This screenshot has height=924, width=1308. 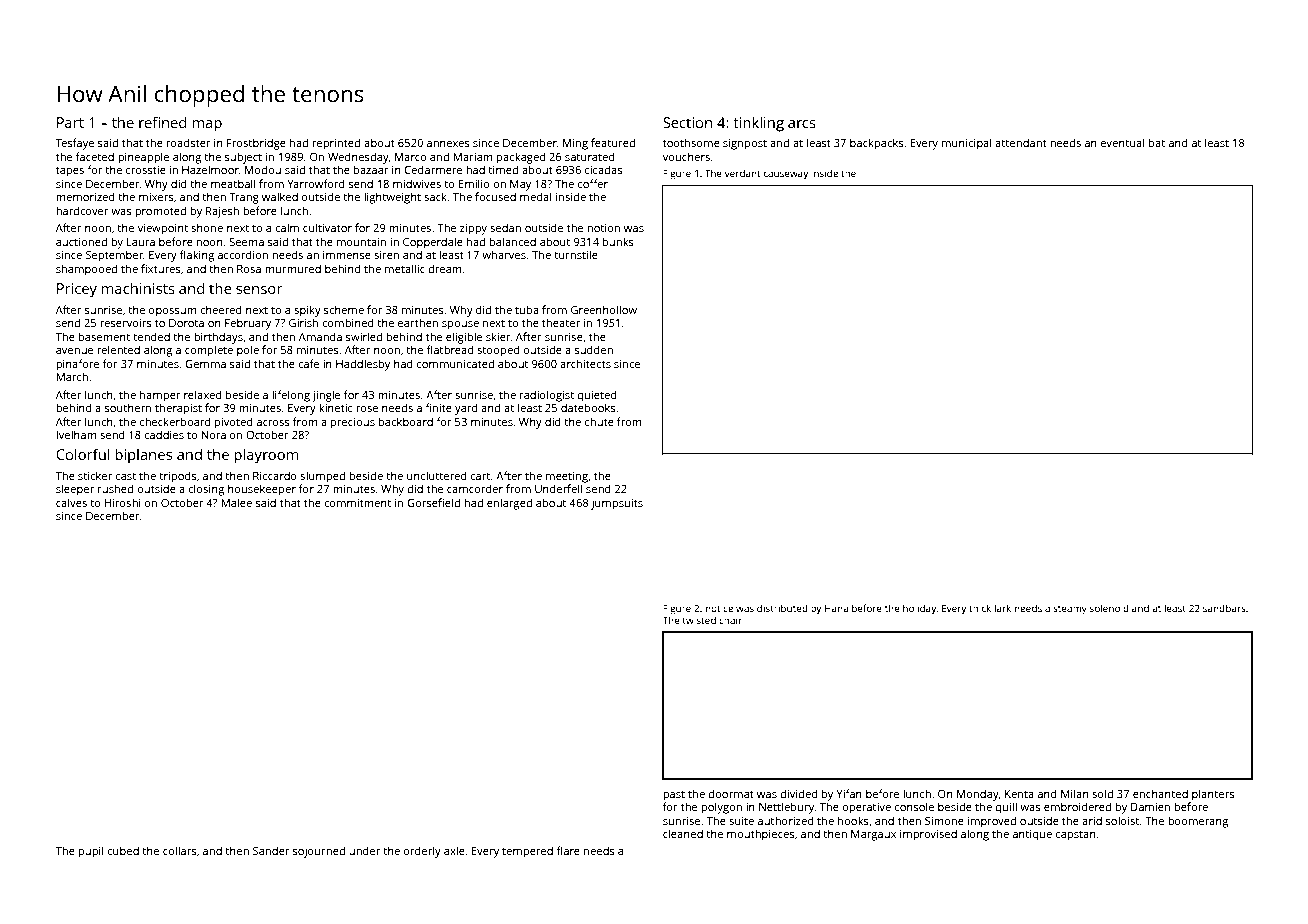 I want to click on meeting, so click(x=567, y=477).
